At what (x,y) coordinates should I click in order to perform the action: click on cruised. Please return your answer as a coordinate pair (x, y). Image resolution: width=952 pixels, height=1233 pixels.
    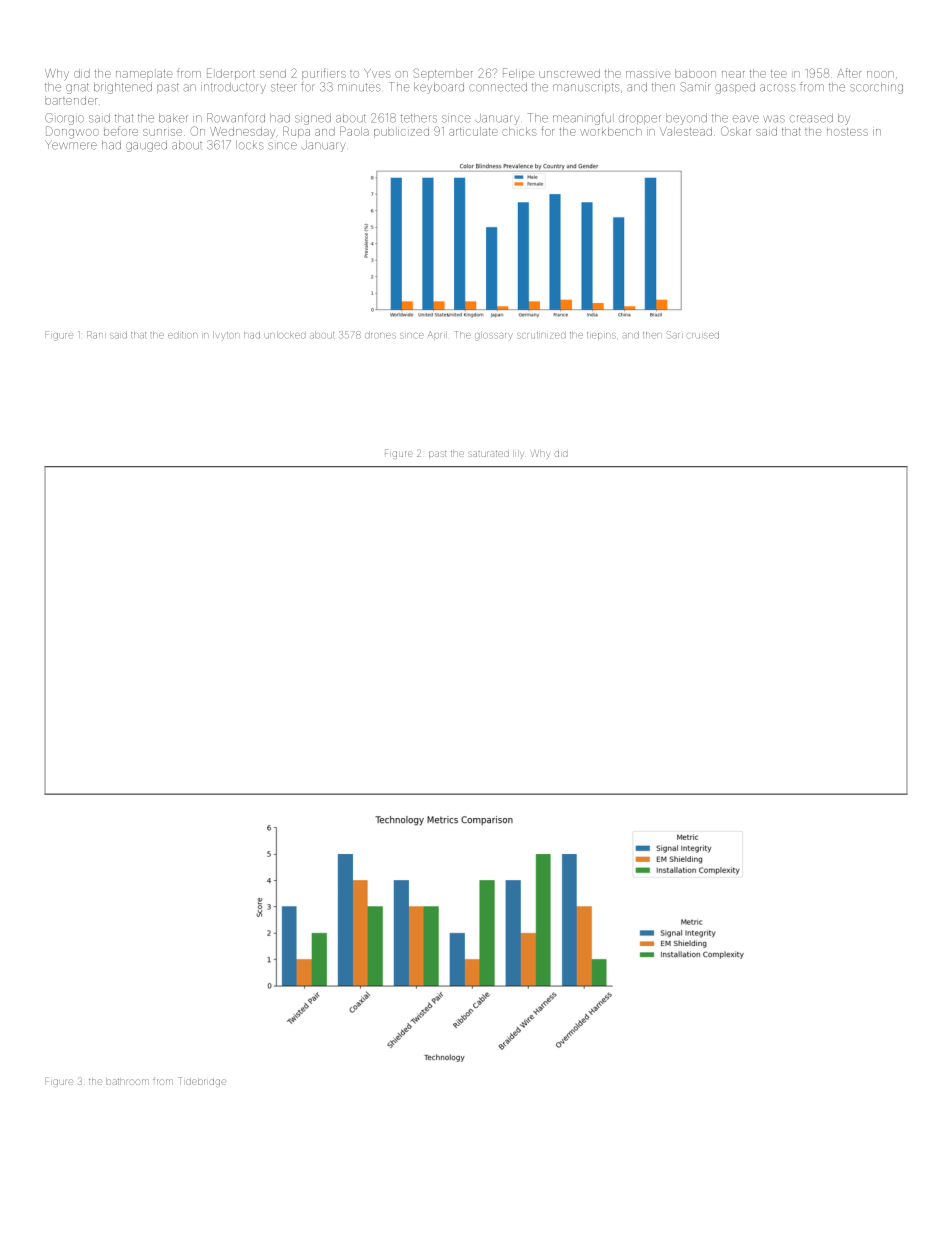
    Looking at the image, I should click on (703, 336).
